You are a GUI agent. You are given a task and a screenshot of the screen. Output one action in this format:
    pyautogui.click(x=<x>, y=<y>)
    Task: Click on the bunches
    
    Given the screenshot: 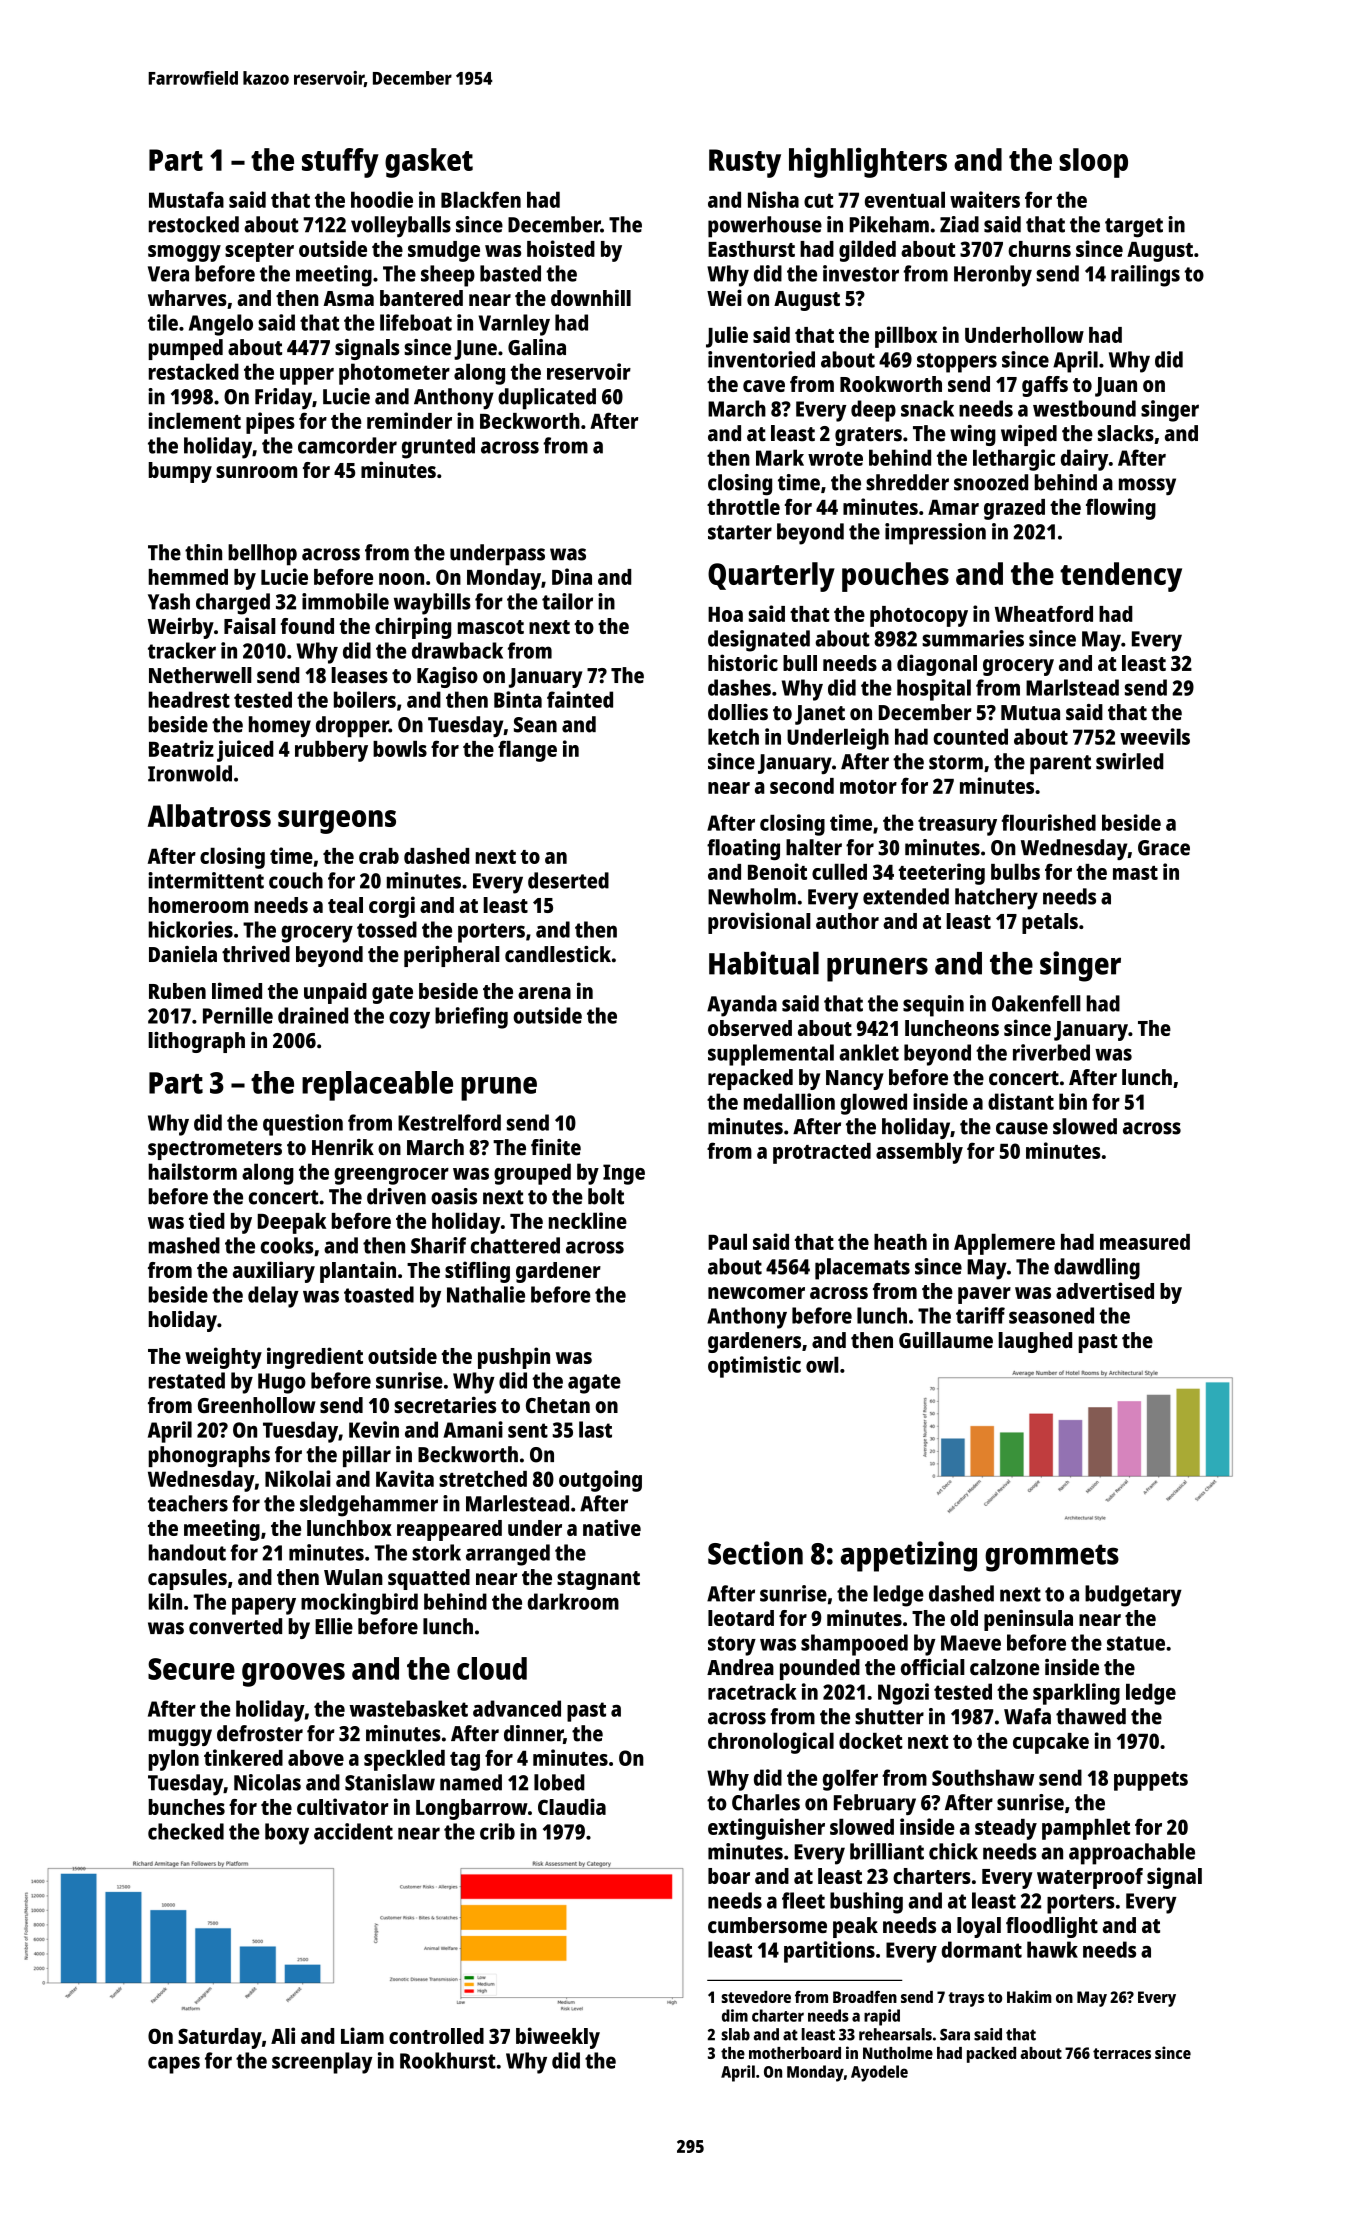 What is the action you would take?
    pyautogui.click(x=187, y=1807)
